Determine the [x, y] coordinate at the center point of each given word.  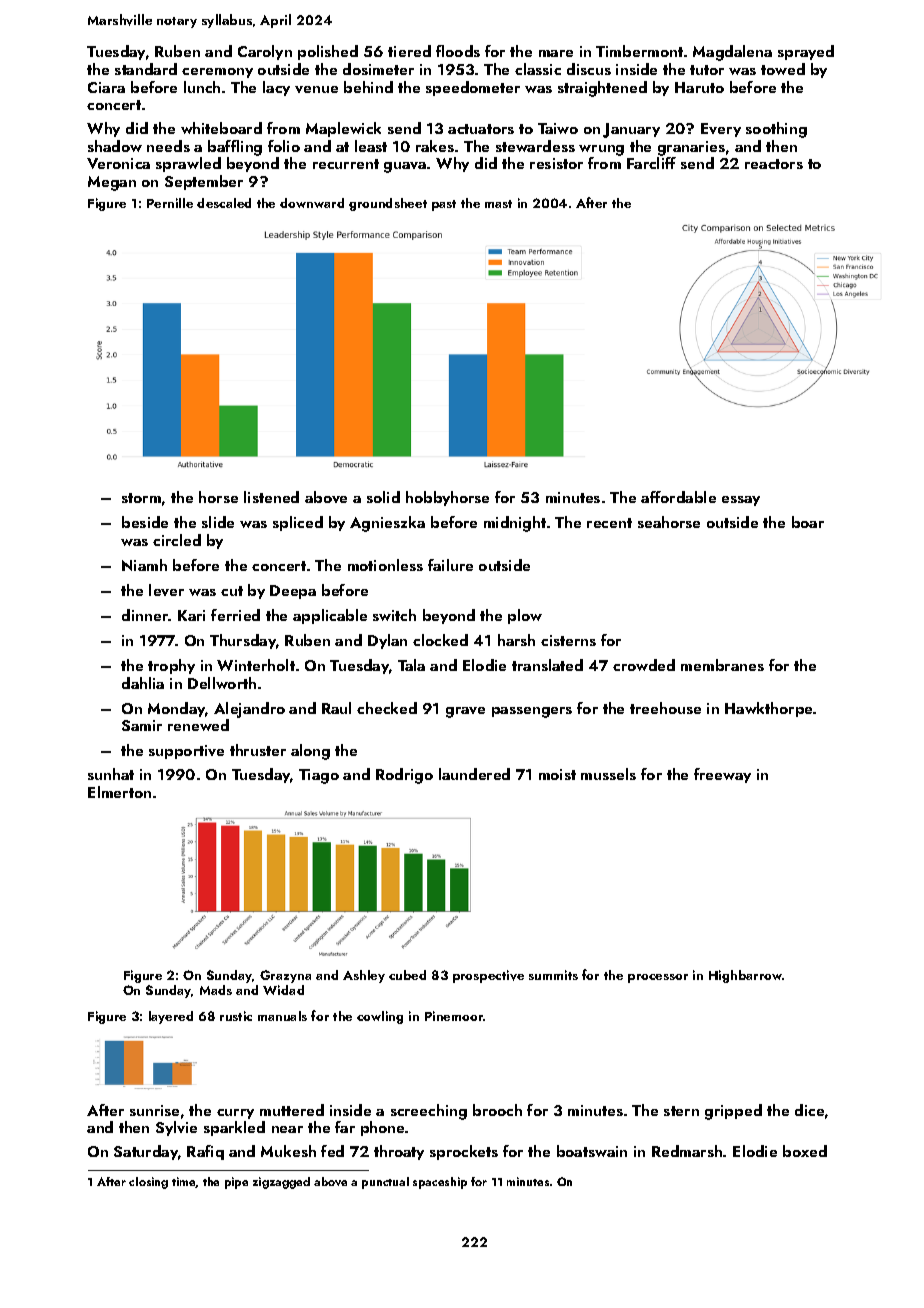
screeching [429, 1112]
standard [146, 69]
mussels [608, 774]
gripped [733, 1112]
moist [557, 774]
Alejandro [249, 710]
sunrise [154, 1110]
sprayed [806, 52]
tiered [409, 51]
